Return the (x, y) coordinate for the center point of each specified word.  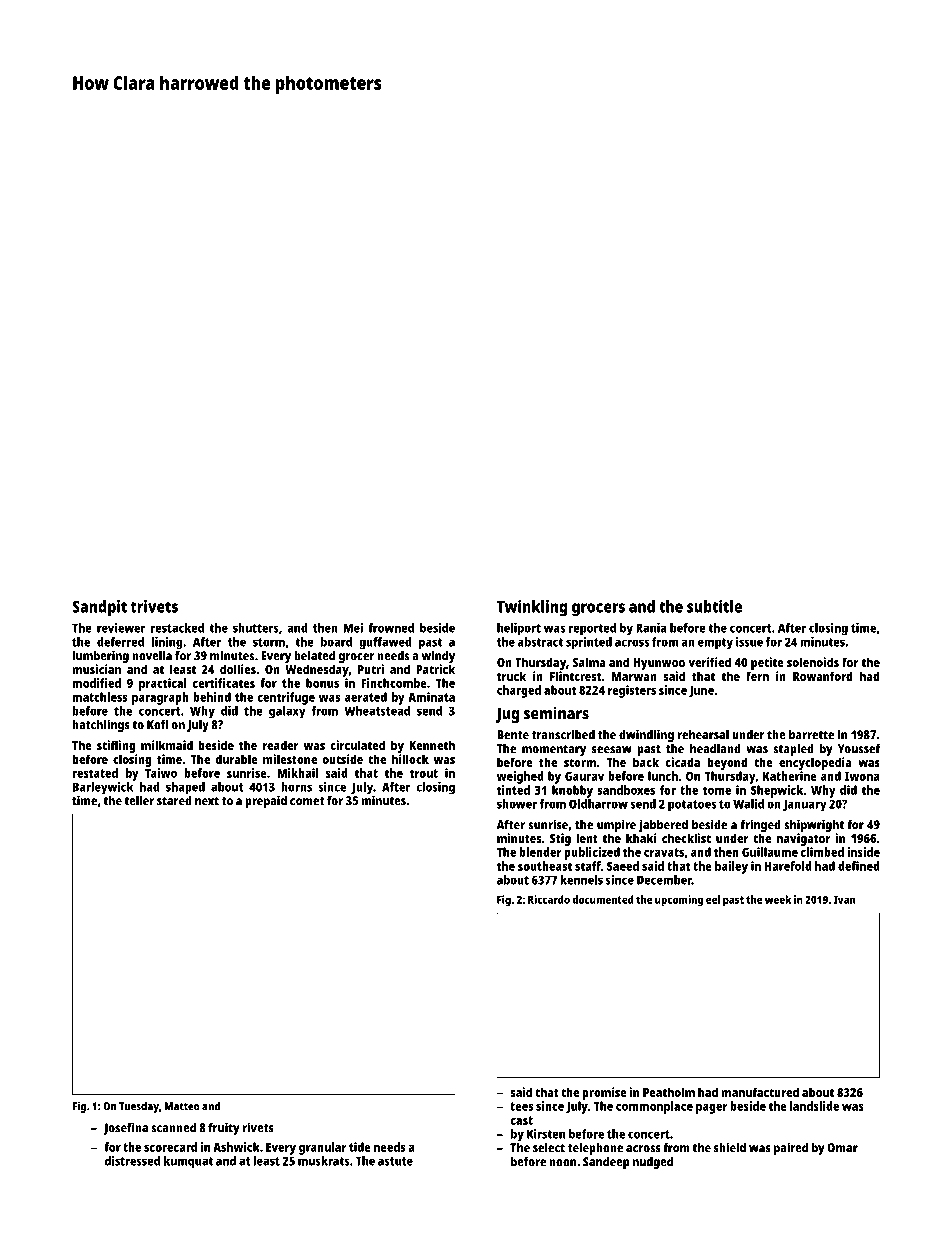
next (207, 801)
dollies (238, 669)
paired (791, 1148)
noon (562, 1163)
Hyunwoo (659, 664)
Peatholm (669, 1092)
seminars (556, 713)
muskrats (323, 1161)
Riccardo (549, 899)
